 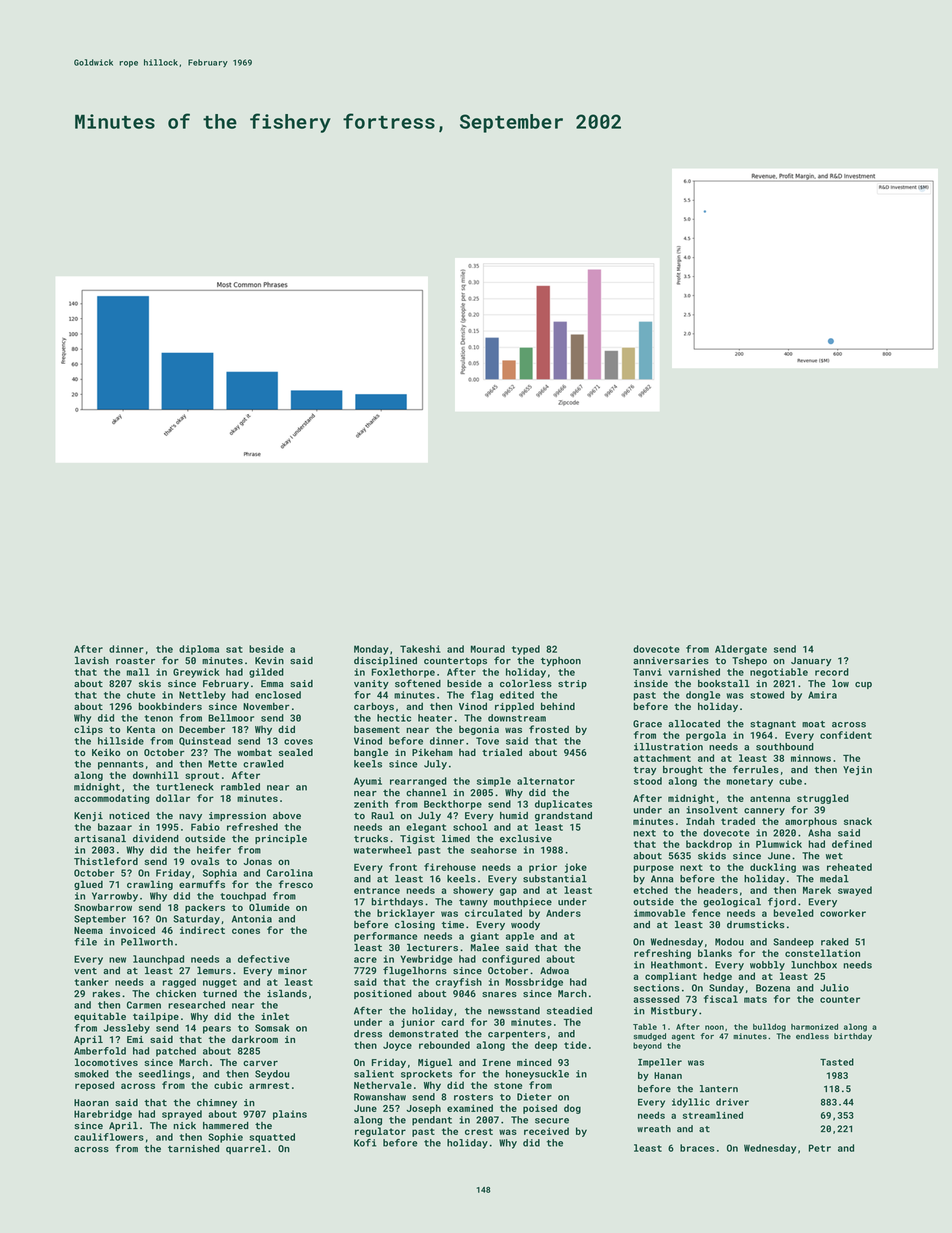 I want to click on Dieter, so click(x=534, y=1097).
